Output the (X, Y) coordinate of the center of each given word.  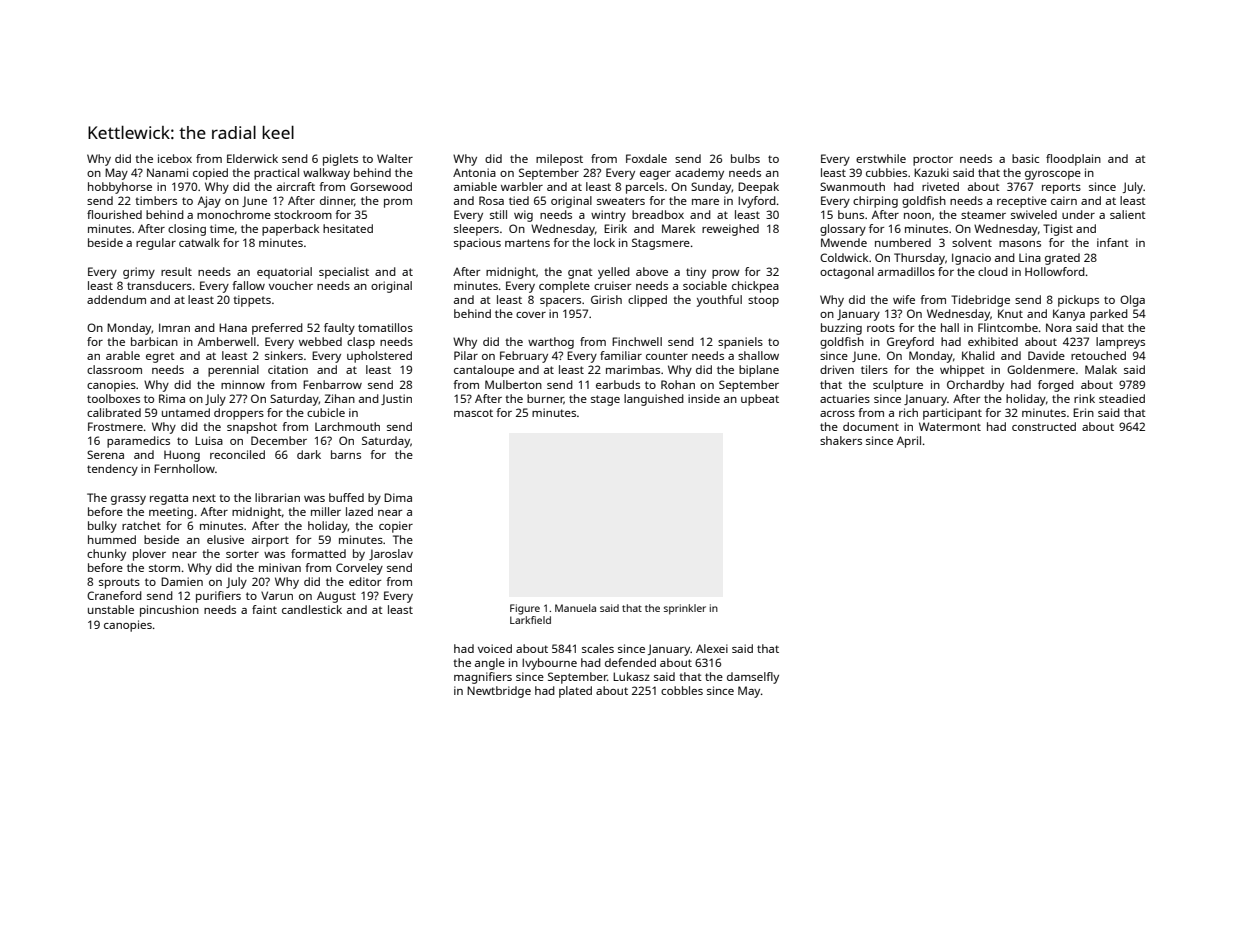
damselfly (753, 678)
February (524, 357)
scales (598, 648)
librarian (277, 497)
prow (726, 274)
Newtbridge (499, 692)
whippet (962, 371)
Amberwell (227, 341)
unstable (111, 609)
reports (1061, 188)
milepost (559, 160)
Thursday (919, 259)
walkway (326, 174)
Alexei (712, 648)
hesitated (348, 228)
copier (396, 527)
